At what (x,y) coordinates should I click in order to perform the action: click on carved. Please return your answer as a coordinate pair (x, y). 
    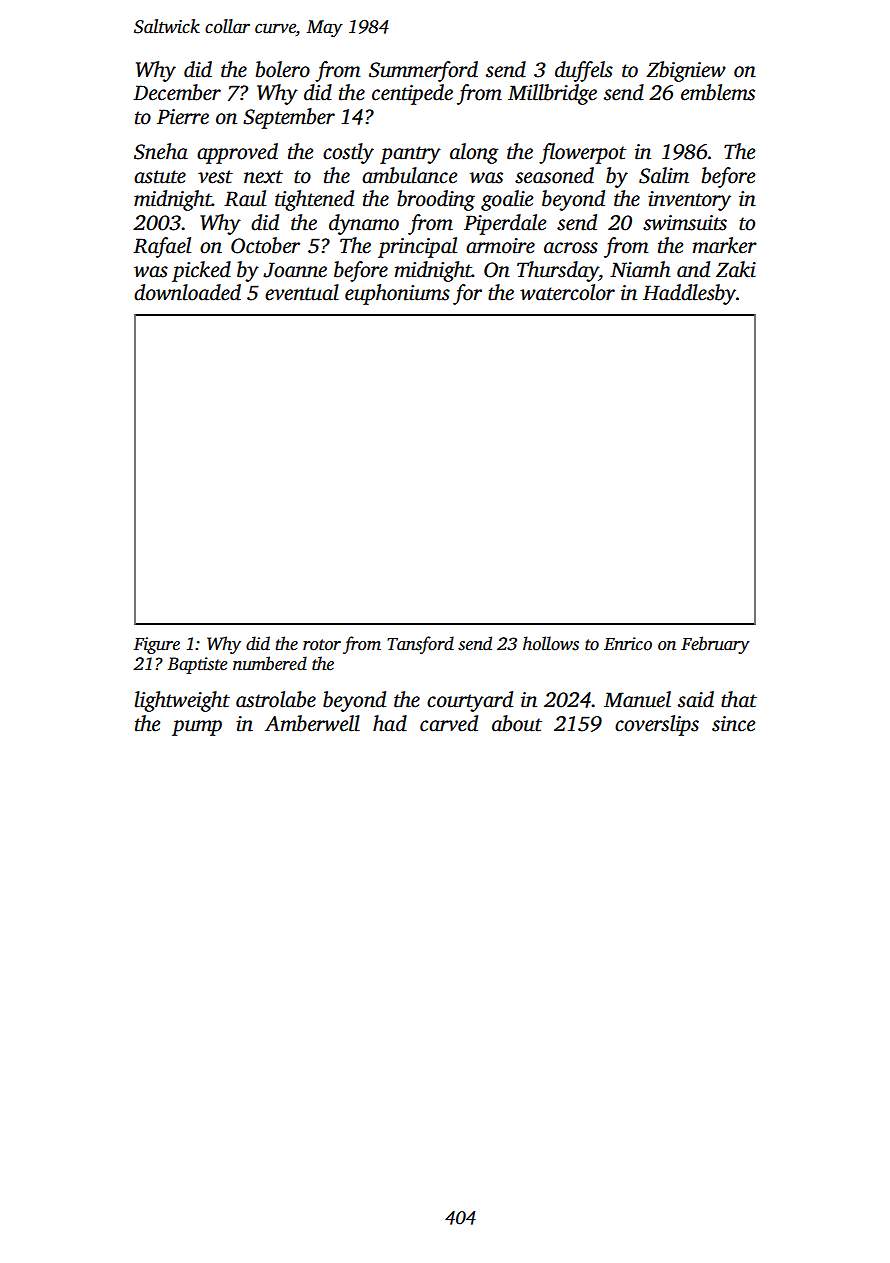
    Looking at the image, I should click on (449, 723).
